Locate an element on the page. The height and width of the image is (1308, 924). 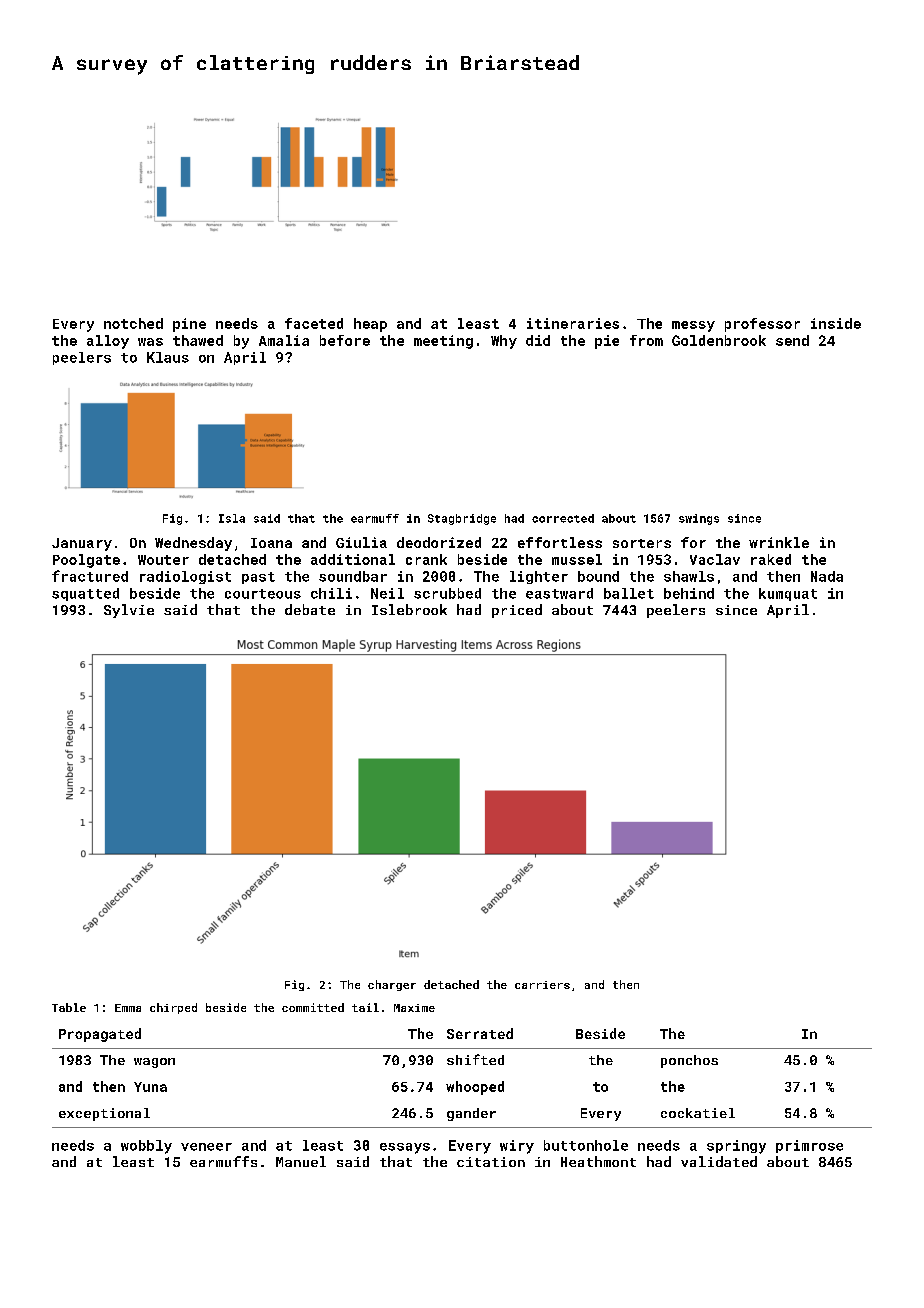
ponchos is located at coordinates (689, 1061).
